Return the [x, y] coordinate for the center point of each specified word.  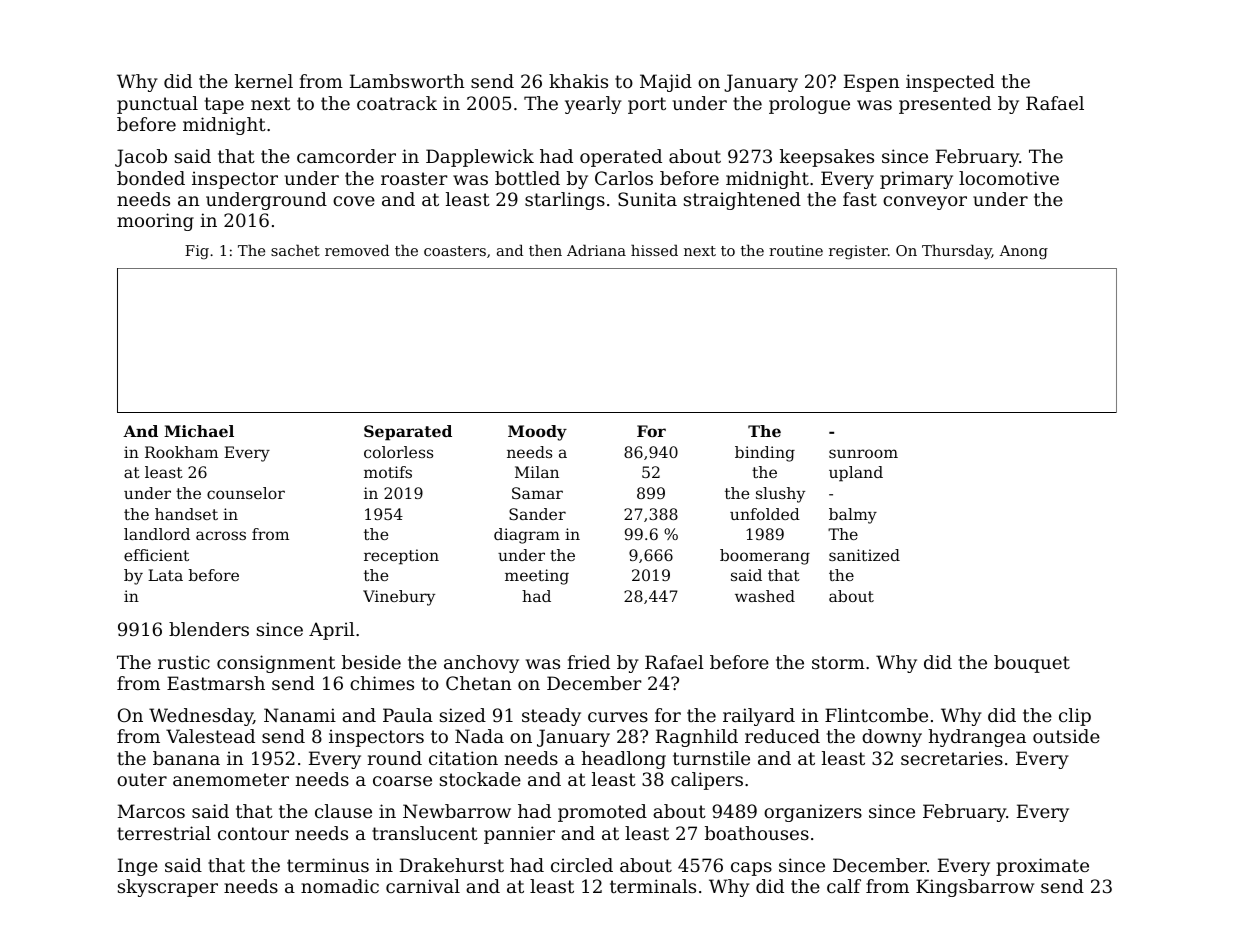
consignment [276, 664]
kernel [264, 81]
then [545, 250]
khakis [578, 81]
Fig [197, 252]
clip [1075, 717]
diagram [527, 536]
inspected [950, 83]
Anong [1023, 252]
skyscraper [168, 888]
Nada [479, 736]
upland [856, 474]
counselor [246, 493]
